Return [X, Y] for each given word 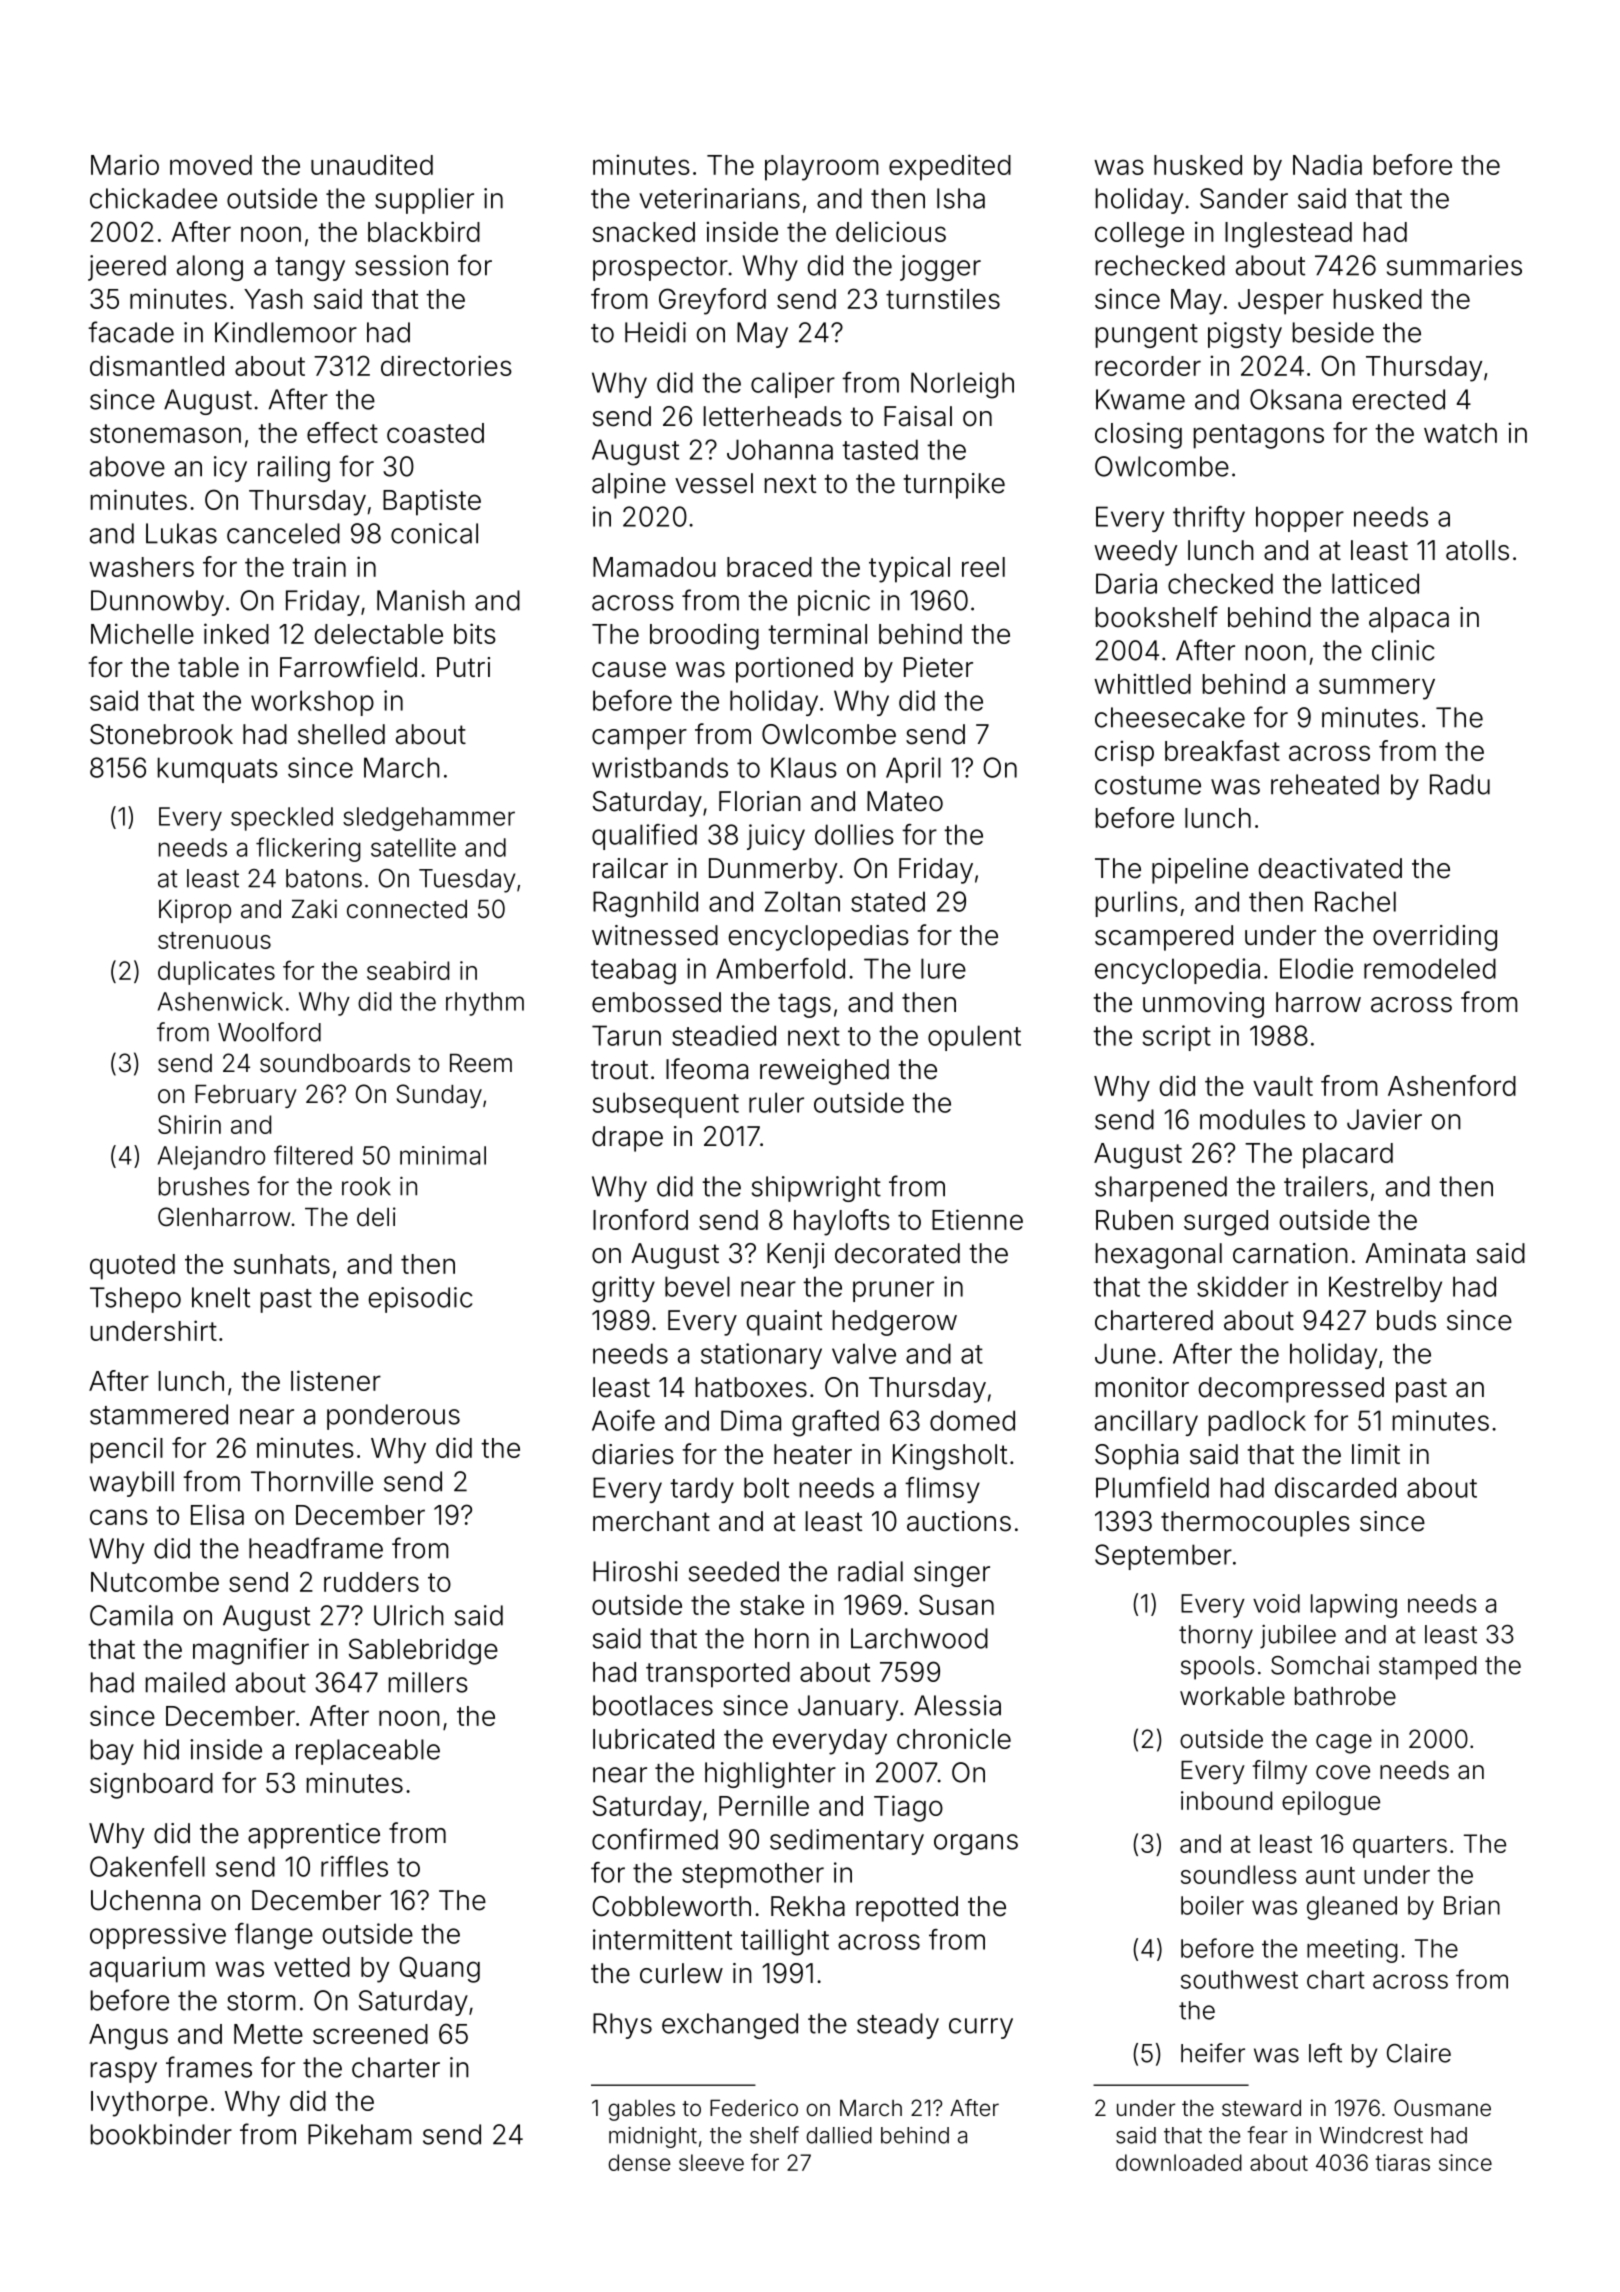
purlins [1137, 904]
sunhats [282, 1264]
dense [639, 2162]
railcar [630, 868]
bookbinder [161, 2134]
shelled [341, 734]
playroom [821, 168]
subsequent [665, 1105]
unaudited [372, 164]
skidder [1243, 1286]
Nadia [1327, 164]
